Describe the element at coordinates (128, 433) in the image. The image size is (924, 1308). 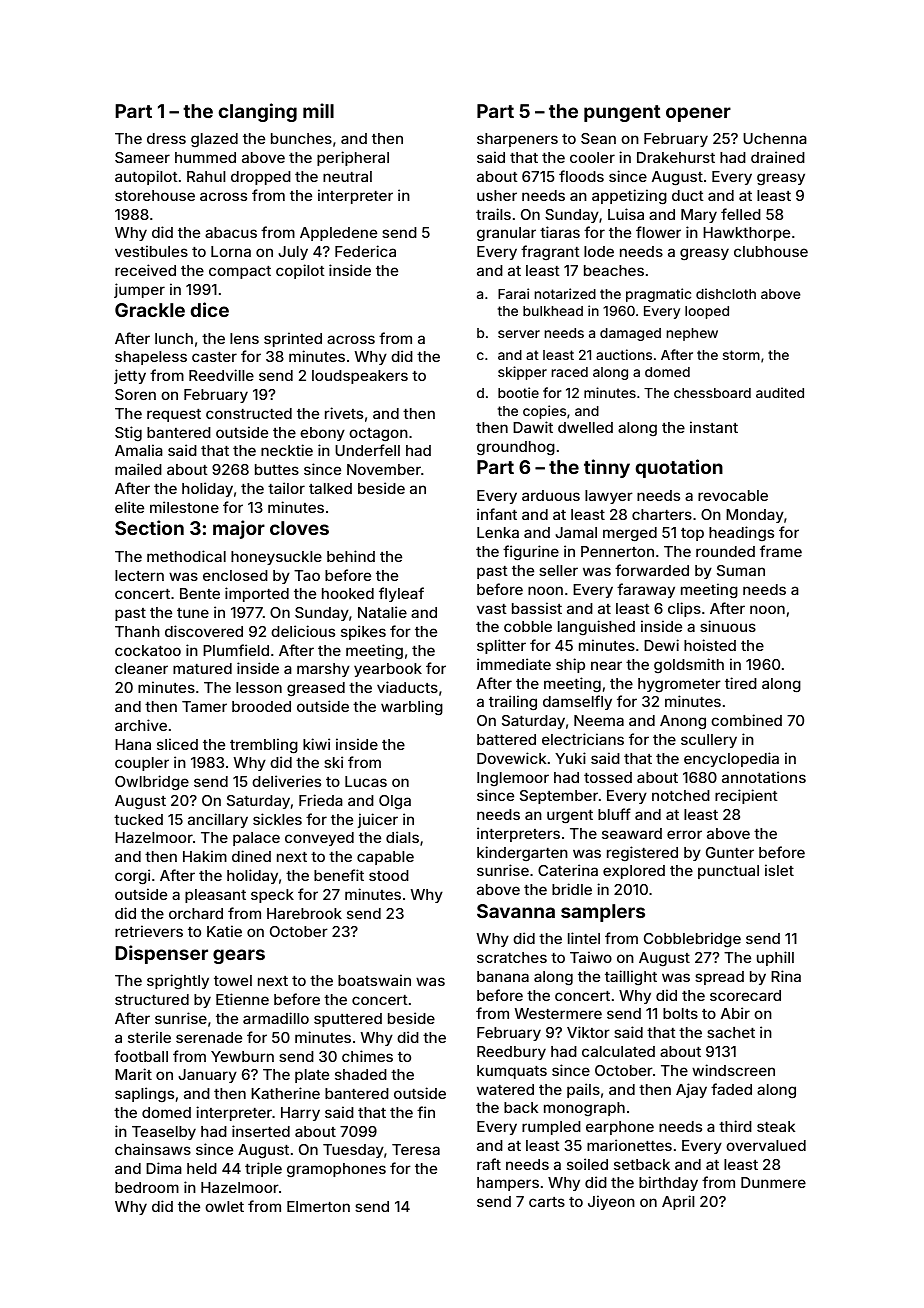
I see `Stig` at that location.
